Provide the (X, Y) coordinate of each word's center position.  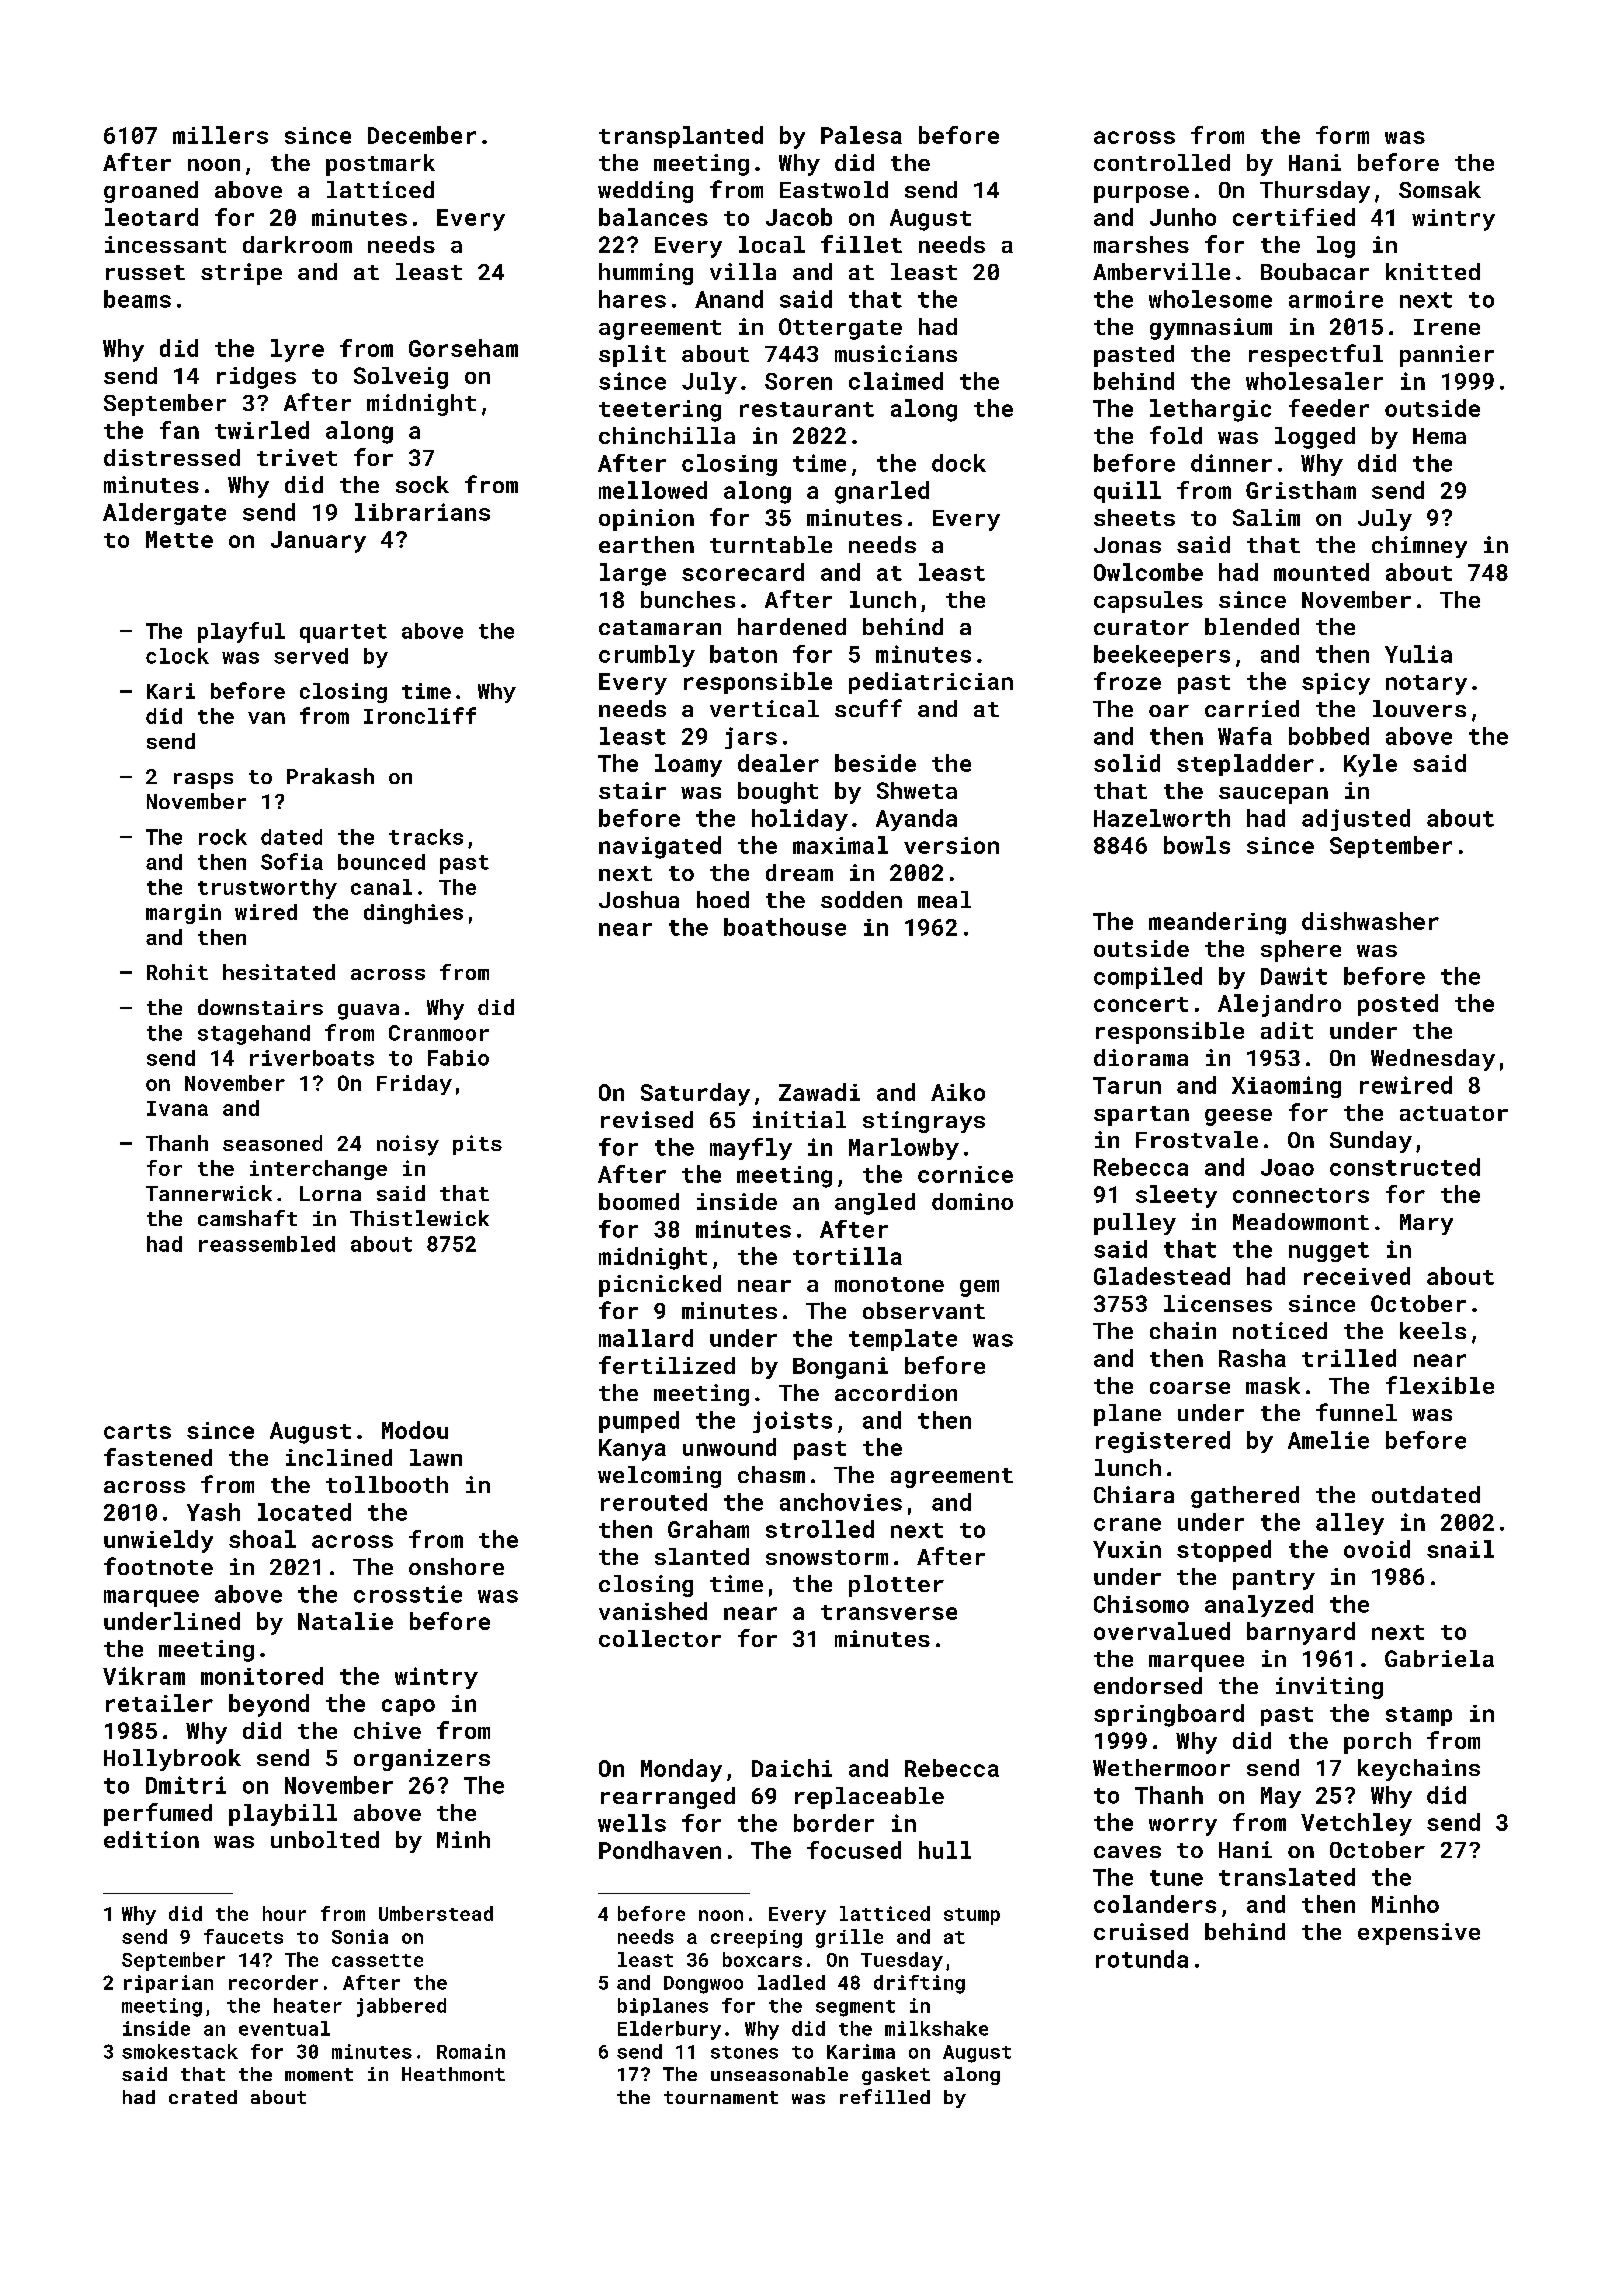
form (1342, 135)
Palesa (861, 135)
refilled (885, 2096)
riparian (168, 1984)
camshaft (247, 1218)
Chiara (1134, 1494)
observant (924, 1310)
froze (1127, 681)
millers (220, 135)
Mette (179, 539)
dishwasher (1370, 921)
